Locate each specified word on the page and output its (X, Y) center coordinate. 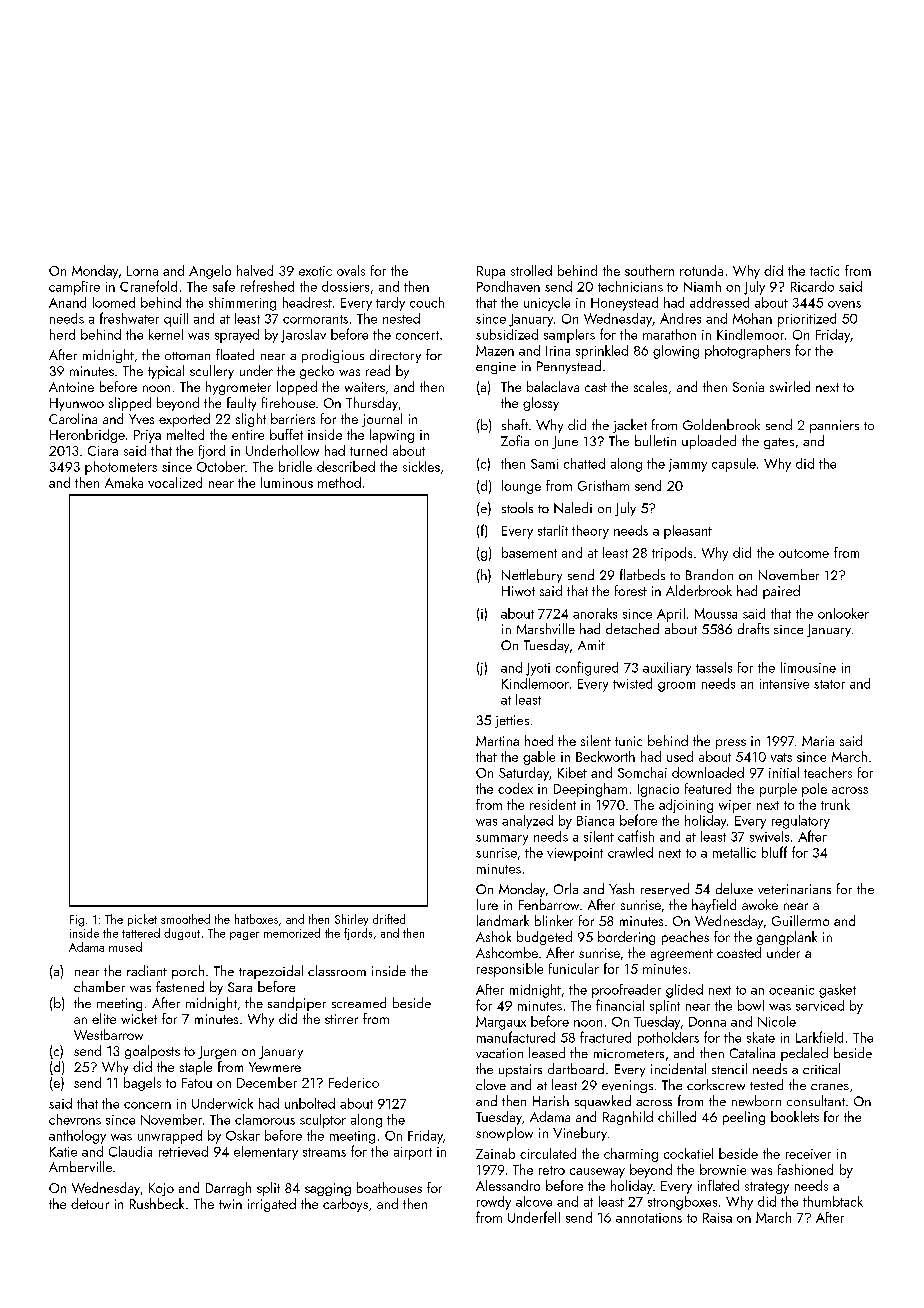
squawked (603, 1102)
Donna (707, 1022)
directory (395, 356)
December (267, 1082)
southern (649, 270)
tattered (141, 933)
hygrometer (238, 388)
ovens (844, 304)
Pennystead (569, 367)
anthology (77, 1137)
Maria (818, 741)
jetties (512, 721)
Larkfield (819, 1037)
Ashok (493, 936)
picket (142, 920)
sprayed (237, 336)
